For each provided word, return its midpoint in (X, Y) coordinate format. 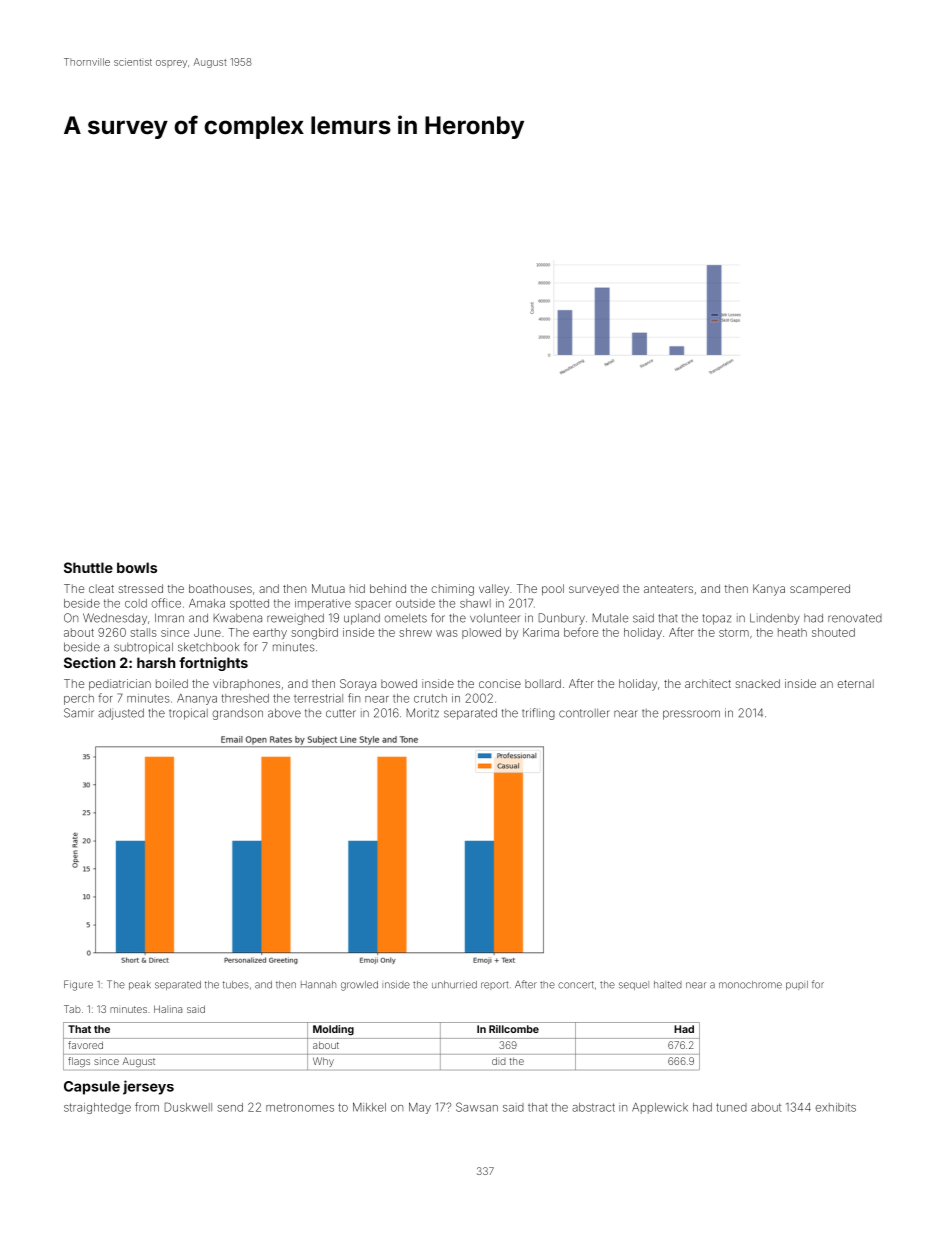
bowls (137, 567)
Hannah (318, 985)
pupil (797, 985)
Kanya (769, 590)
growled (359, 986)
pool (553, 590)
